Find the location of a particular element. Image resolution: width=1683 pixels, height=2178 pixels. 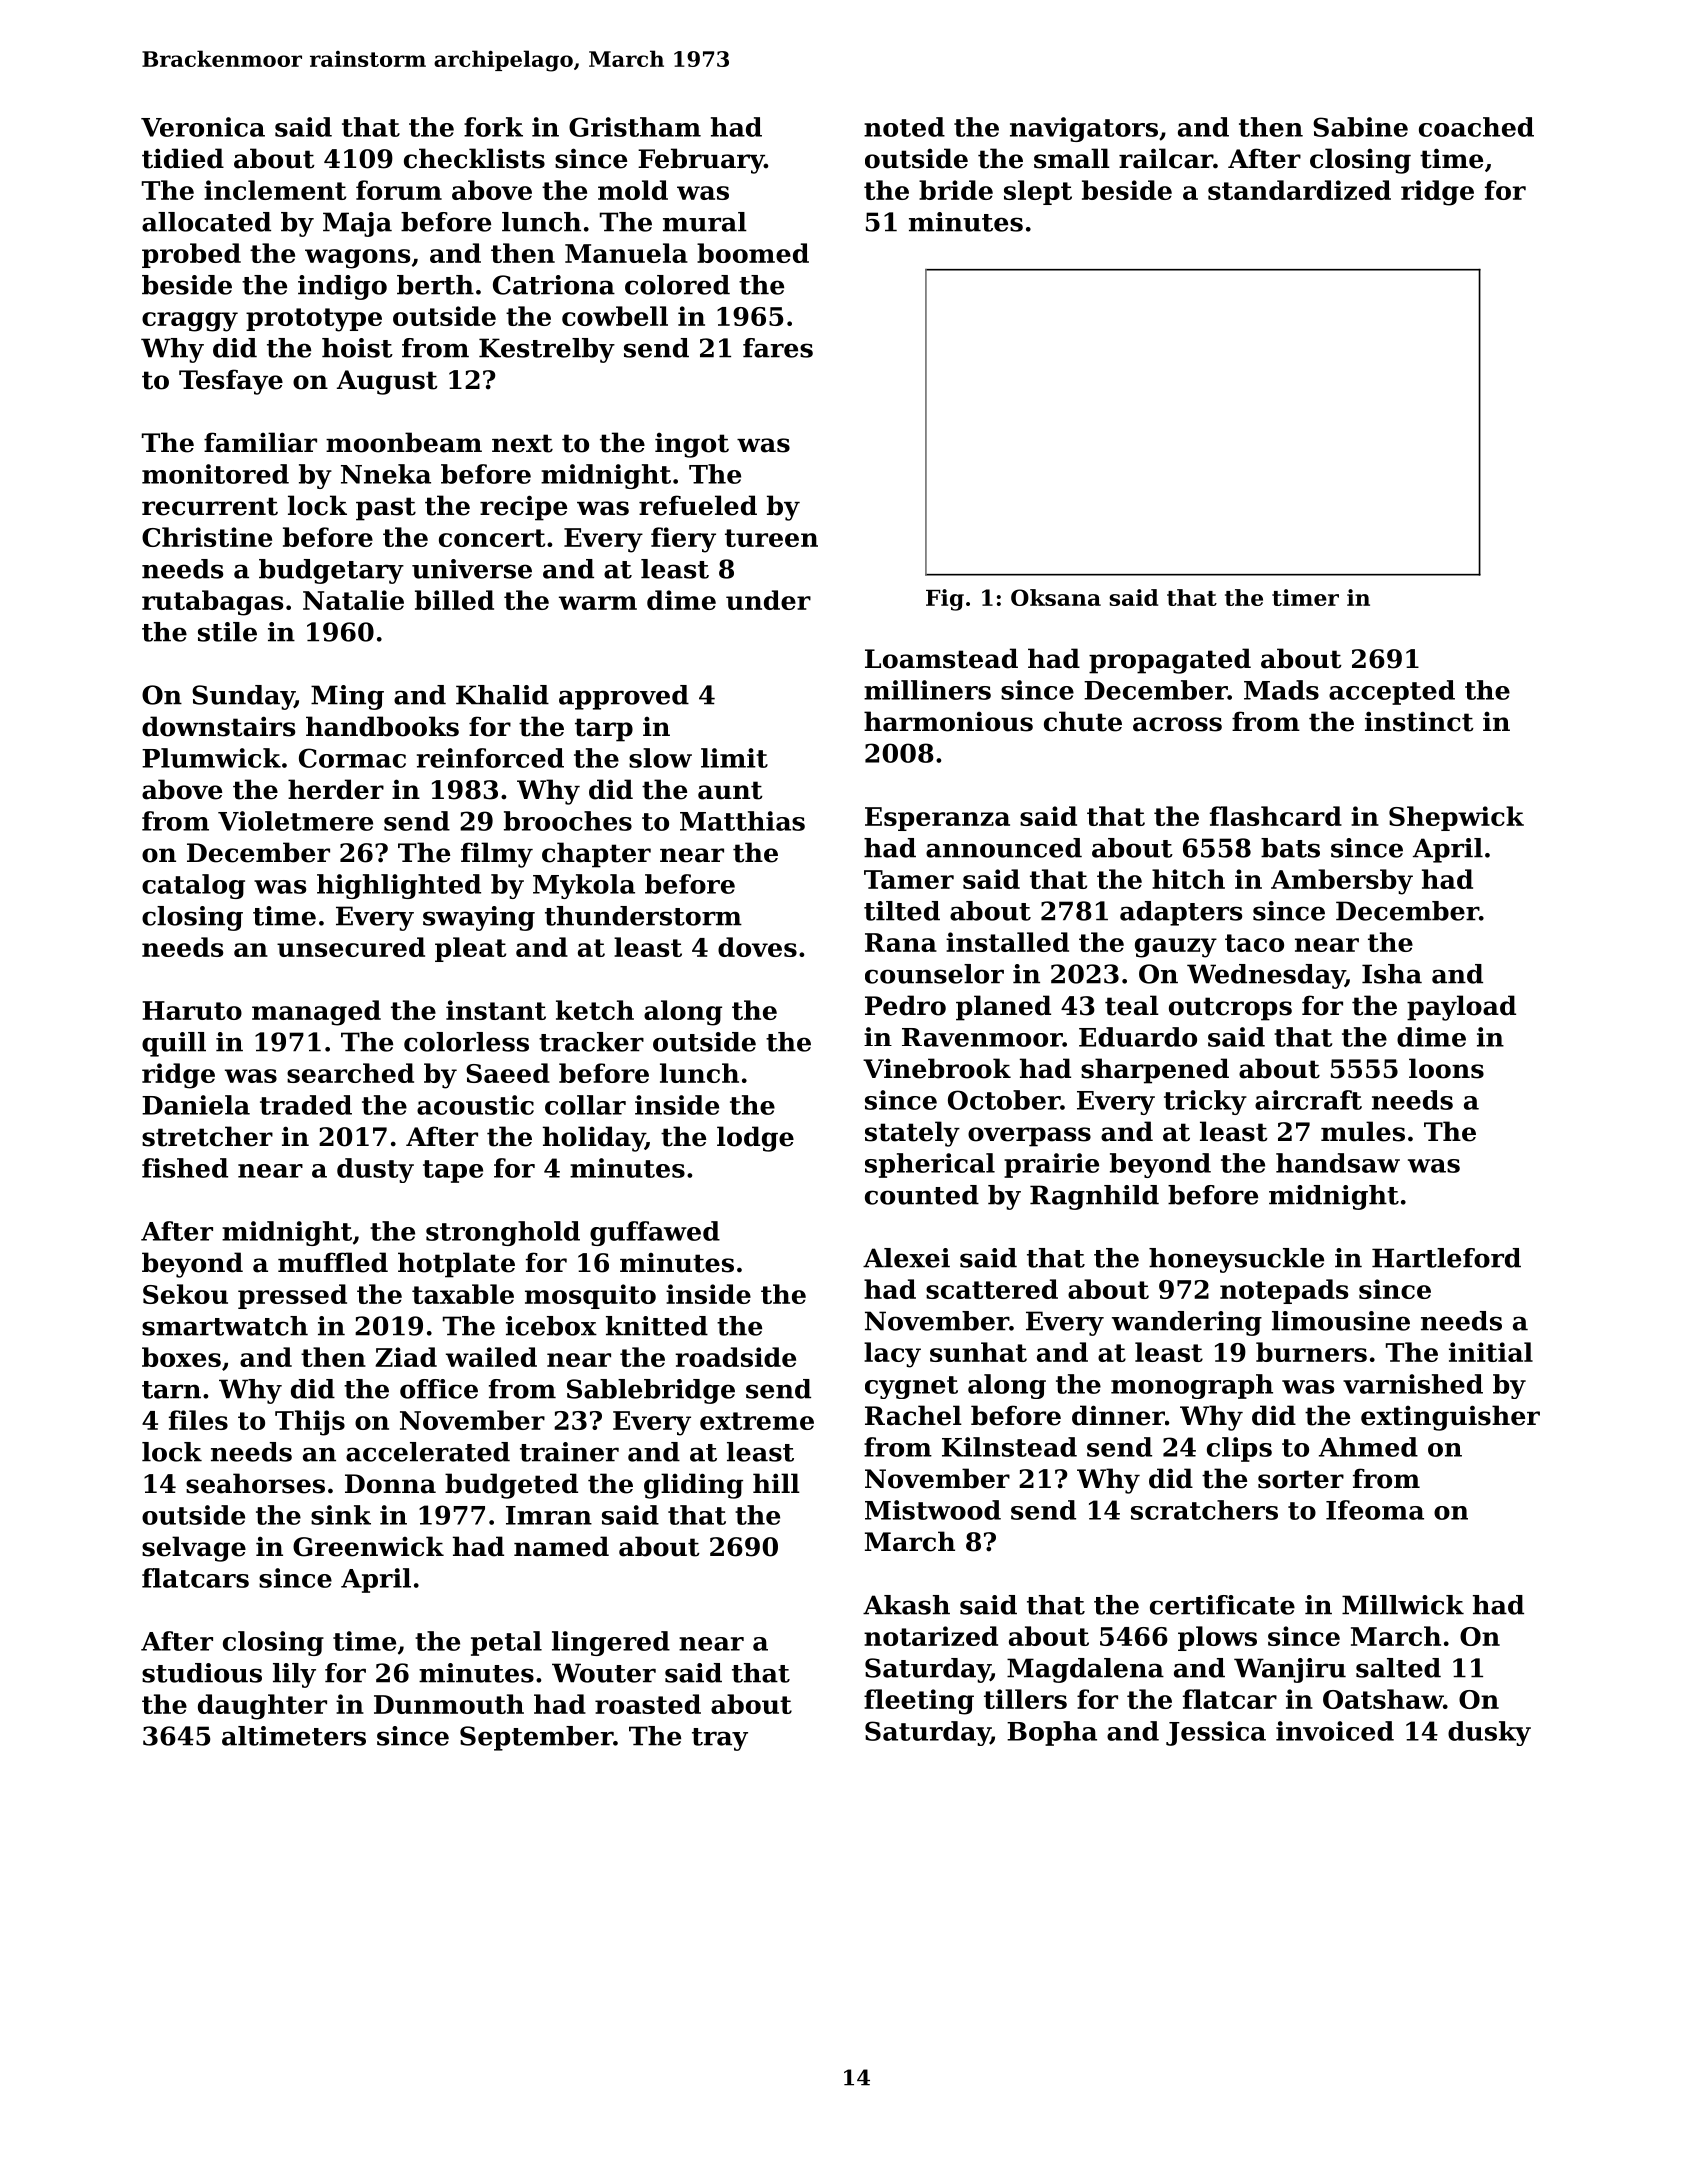

mosquito is located at coordinates (590, 1296).
